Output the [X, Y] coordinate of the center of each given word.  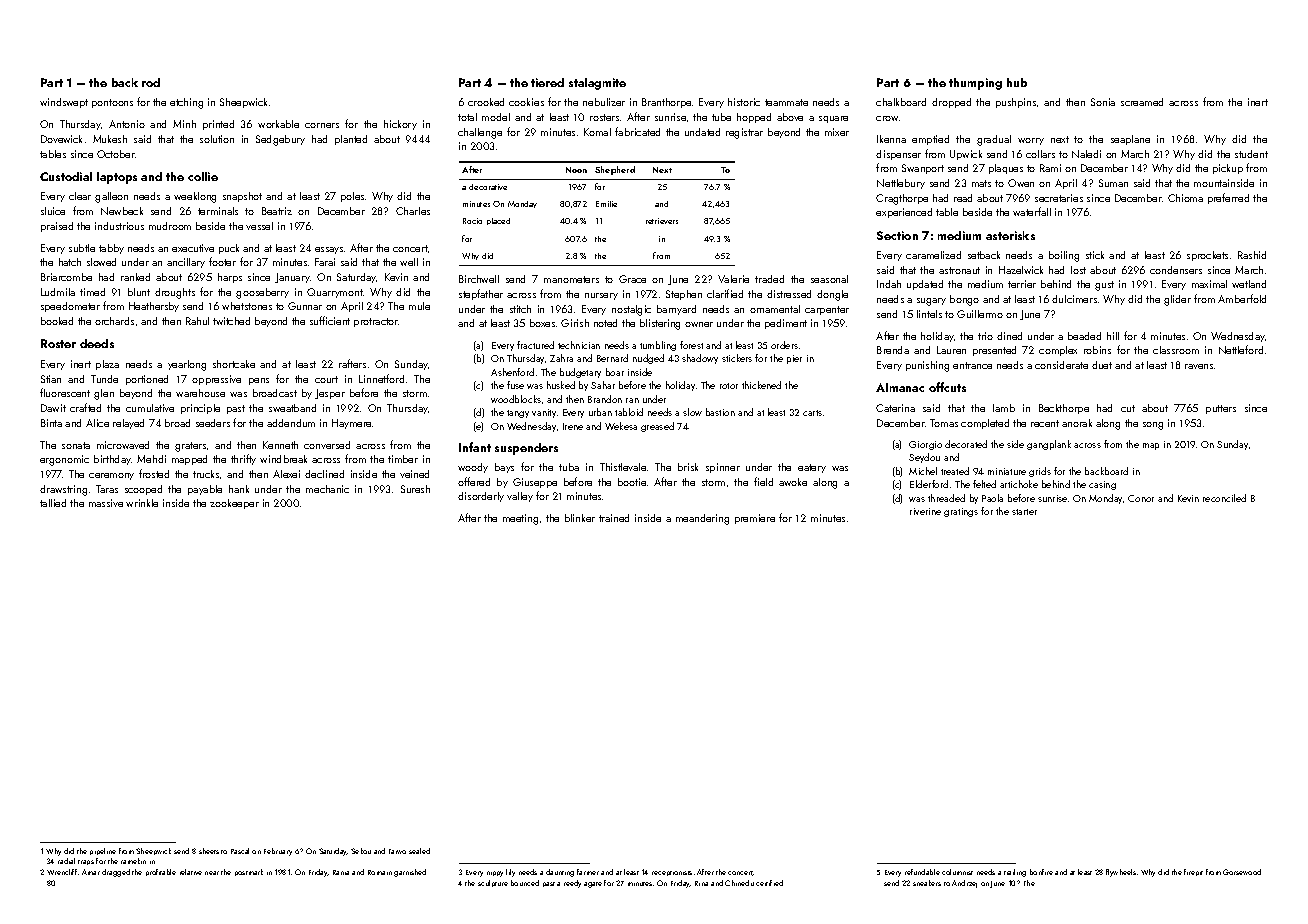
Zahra [561, 358]
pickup [1228, 169]
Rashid [1252, 255]
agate [593, 885]
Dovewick [61, 139]
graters [190, 447]
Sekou [361, 851]
